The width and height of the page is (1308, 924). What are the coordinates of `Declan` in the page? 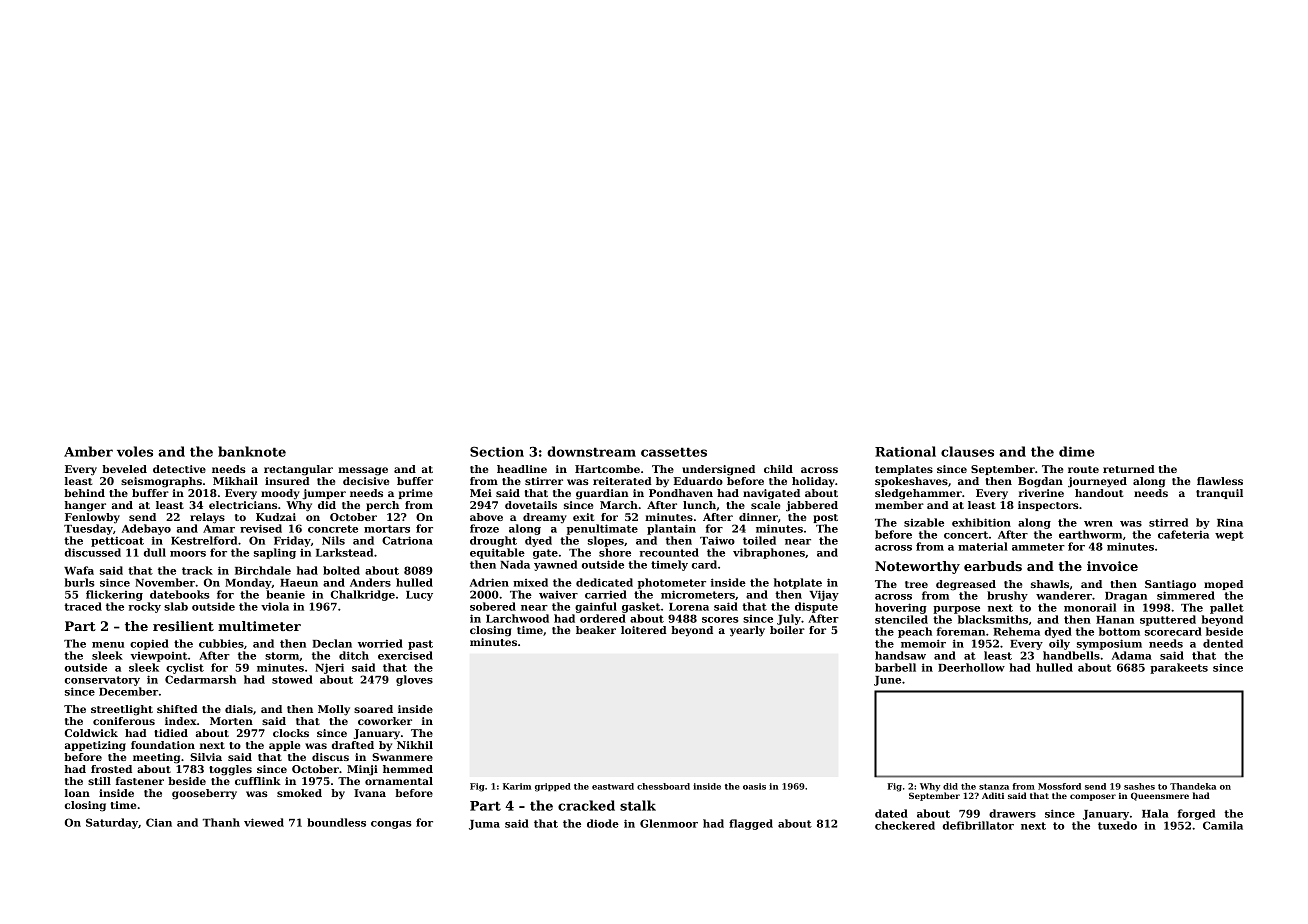 It's located at (332, 643).
